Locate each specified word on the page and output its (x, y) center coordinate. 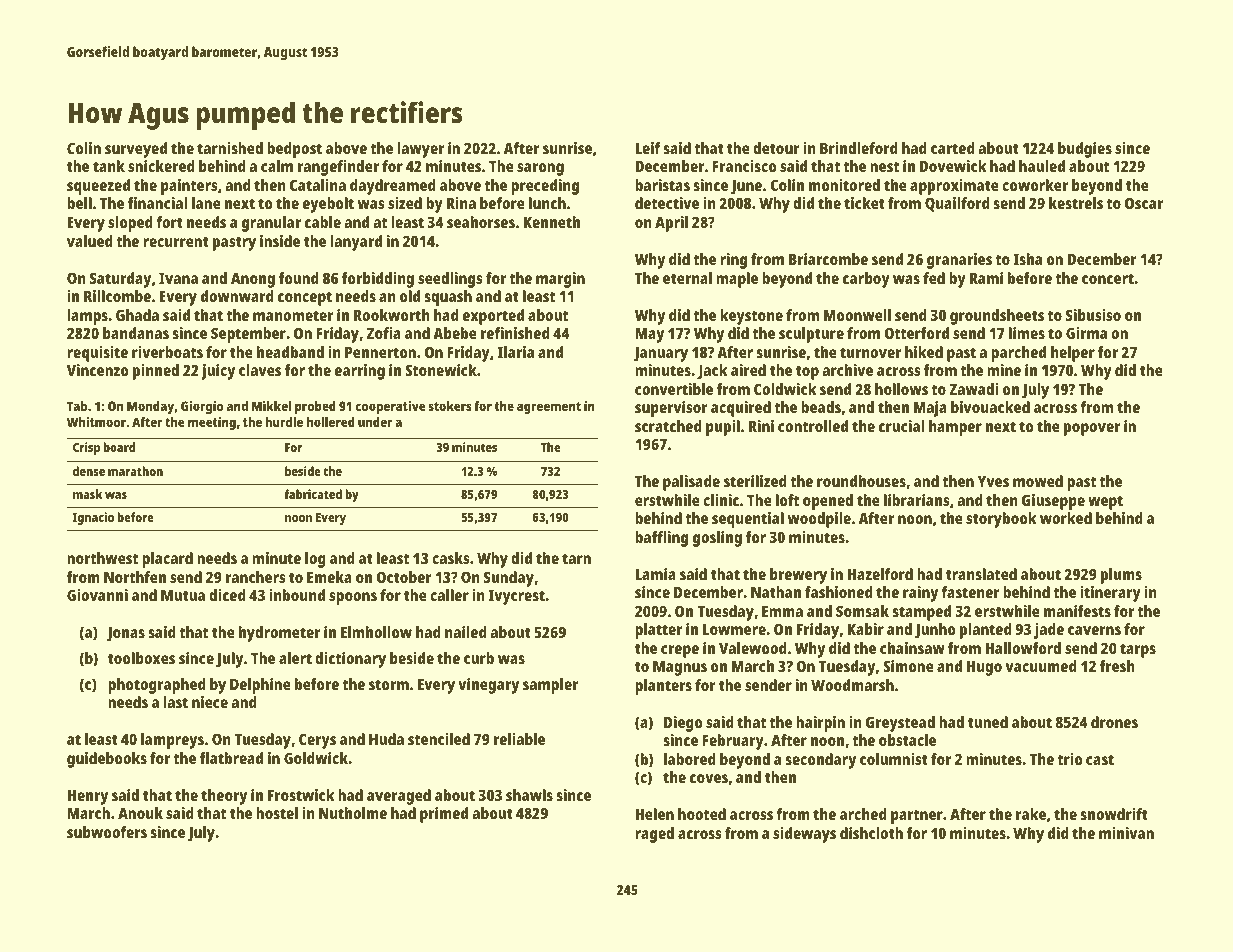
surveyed (136, 150)
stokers (450, 406)
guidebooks (107, 760)
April (671, 224)
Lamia (655, 574)
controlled (813, 426)
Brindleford (859, 148)
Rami (986, 278)
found (299, 278)
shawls (529, 795)
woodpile (819, 520)
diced (227, 595)
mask (87, 494)
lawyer (420, 150)
